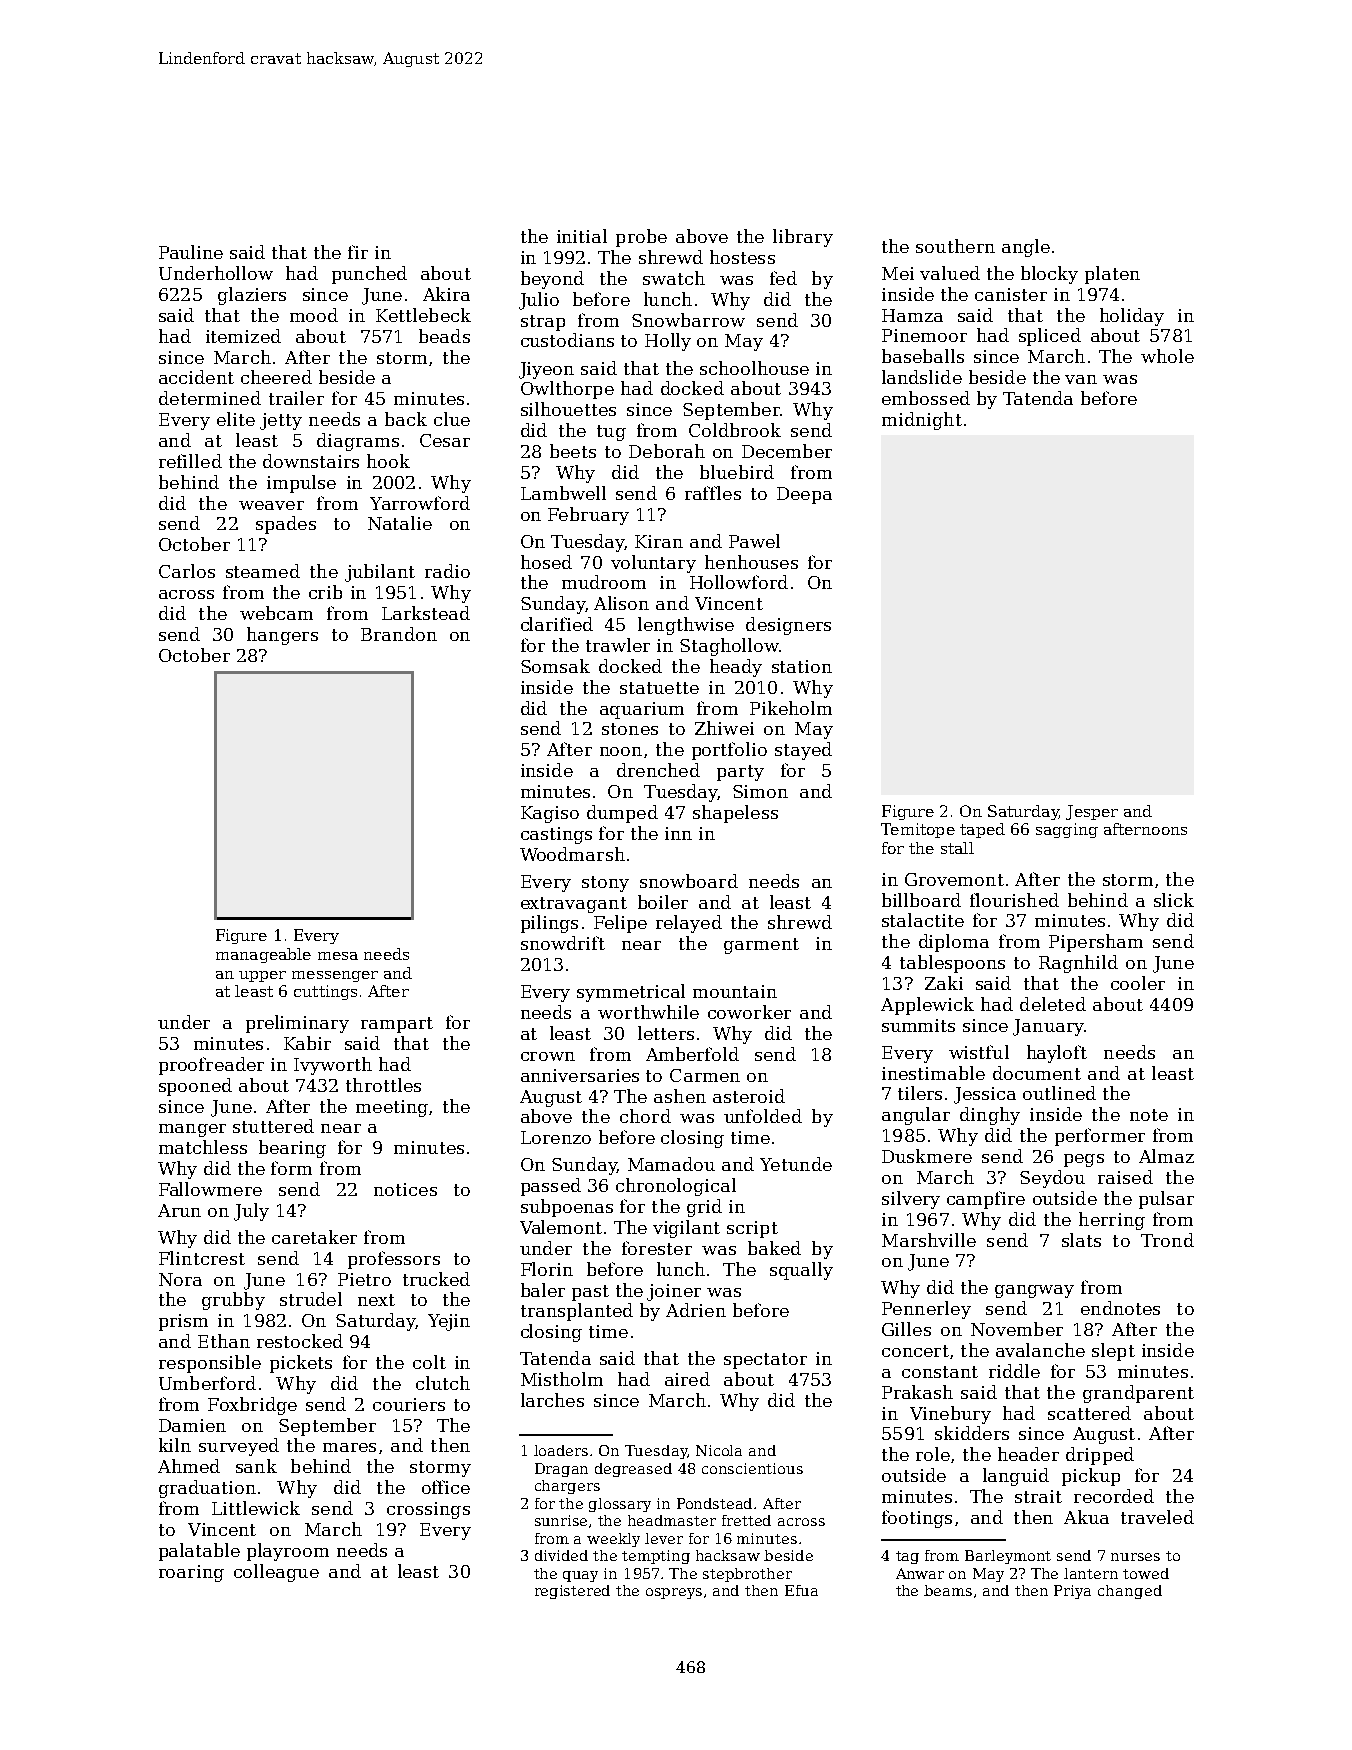  I want to click on couriers, so click(409, 1404).
